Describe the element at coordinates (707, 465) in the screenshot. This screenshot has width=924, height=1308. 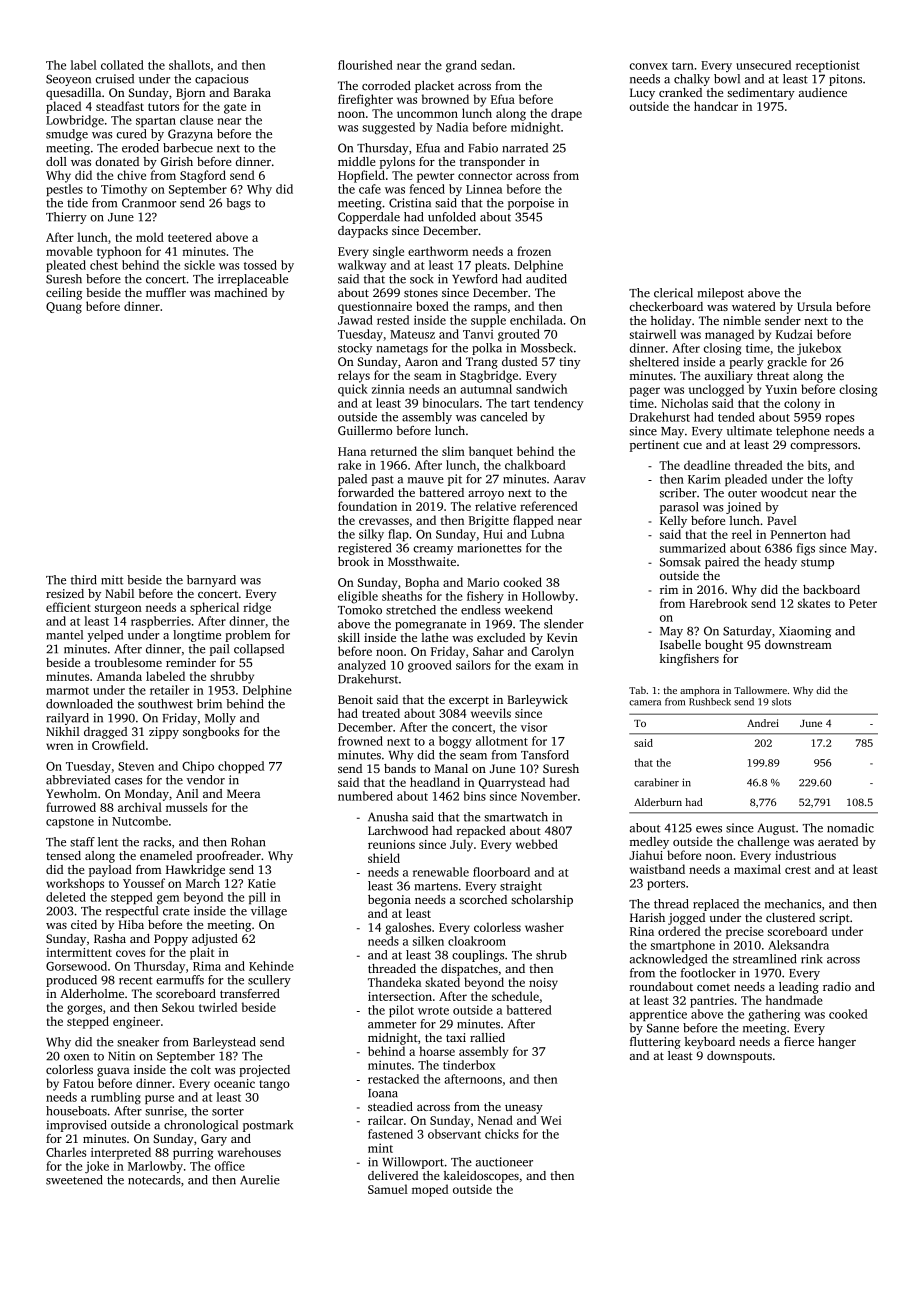
I see `deadline` at that location.
